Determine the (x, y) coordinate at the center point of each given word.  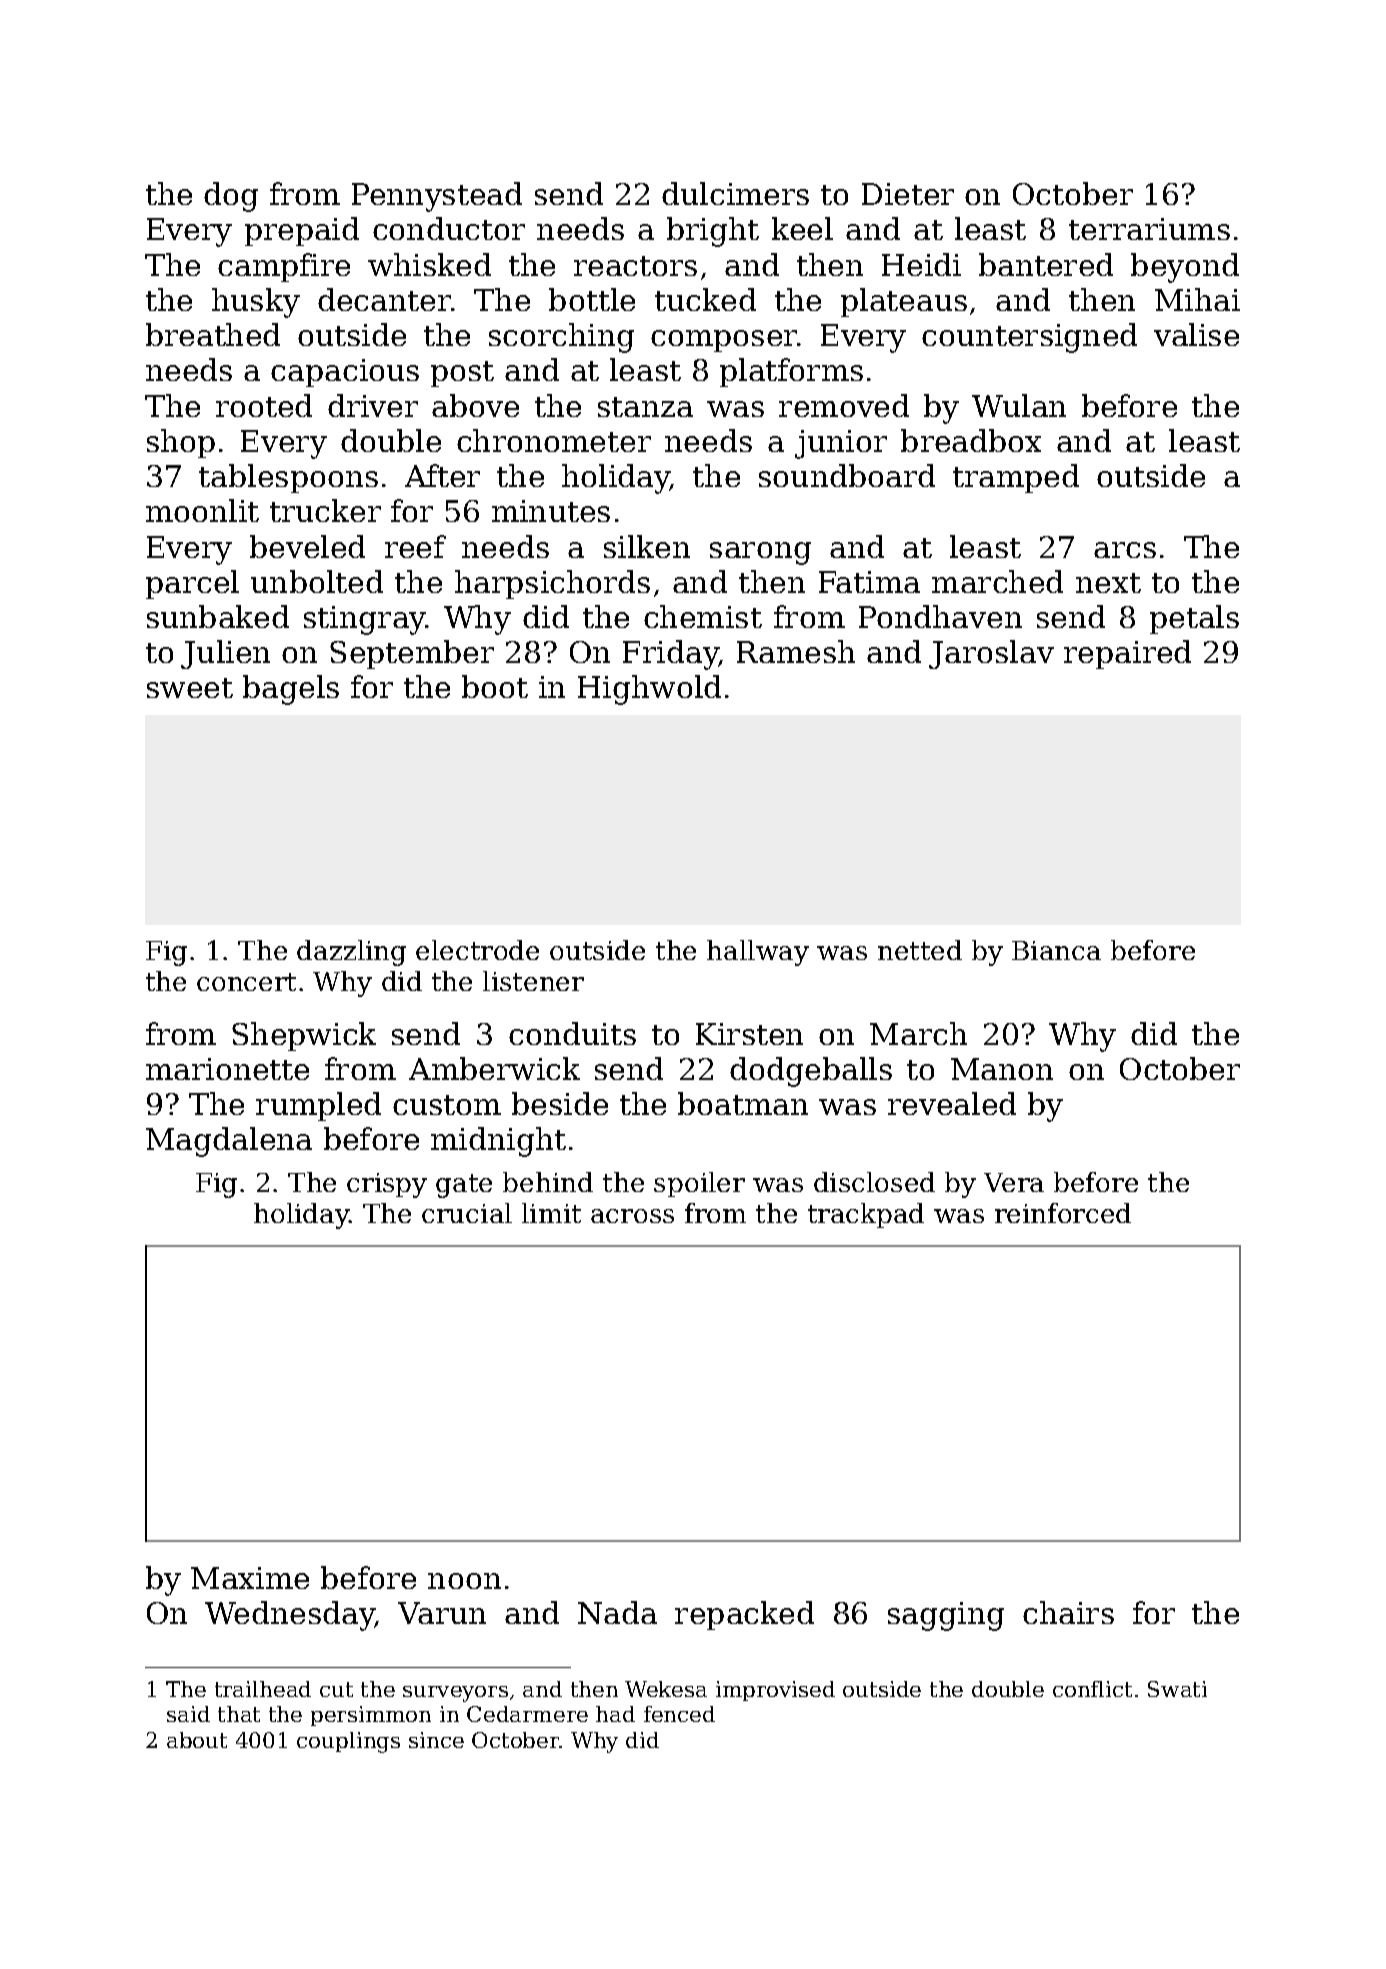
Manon (1002, 1069)
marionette (227, 1069)
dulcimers (735, 193)
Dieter (908, 194)
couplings (348, 1742)
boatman (743, 1103)
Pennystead (437, 197)
